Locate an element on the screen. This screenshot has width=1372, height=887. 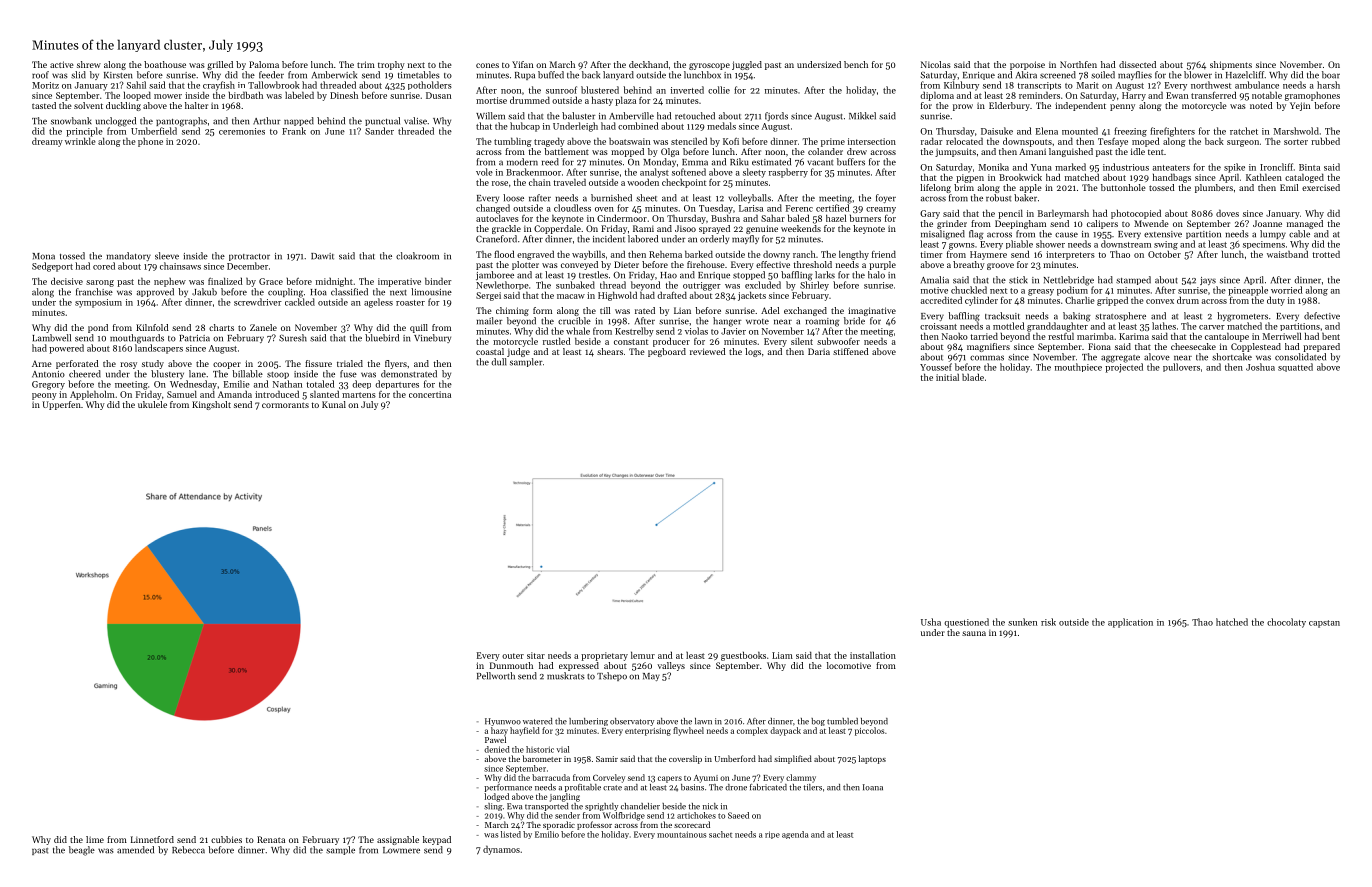
agenda is located at coordinates (795, 835).
